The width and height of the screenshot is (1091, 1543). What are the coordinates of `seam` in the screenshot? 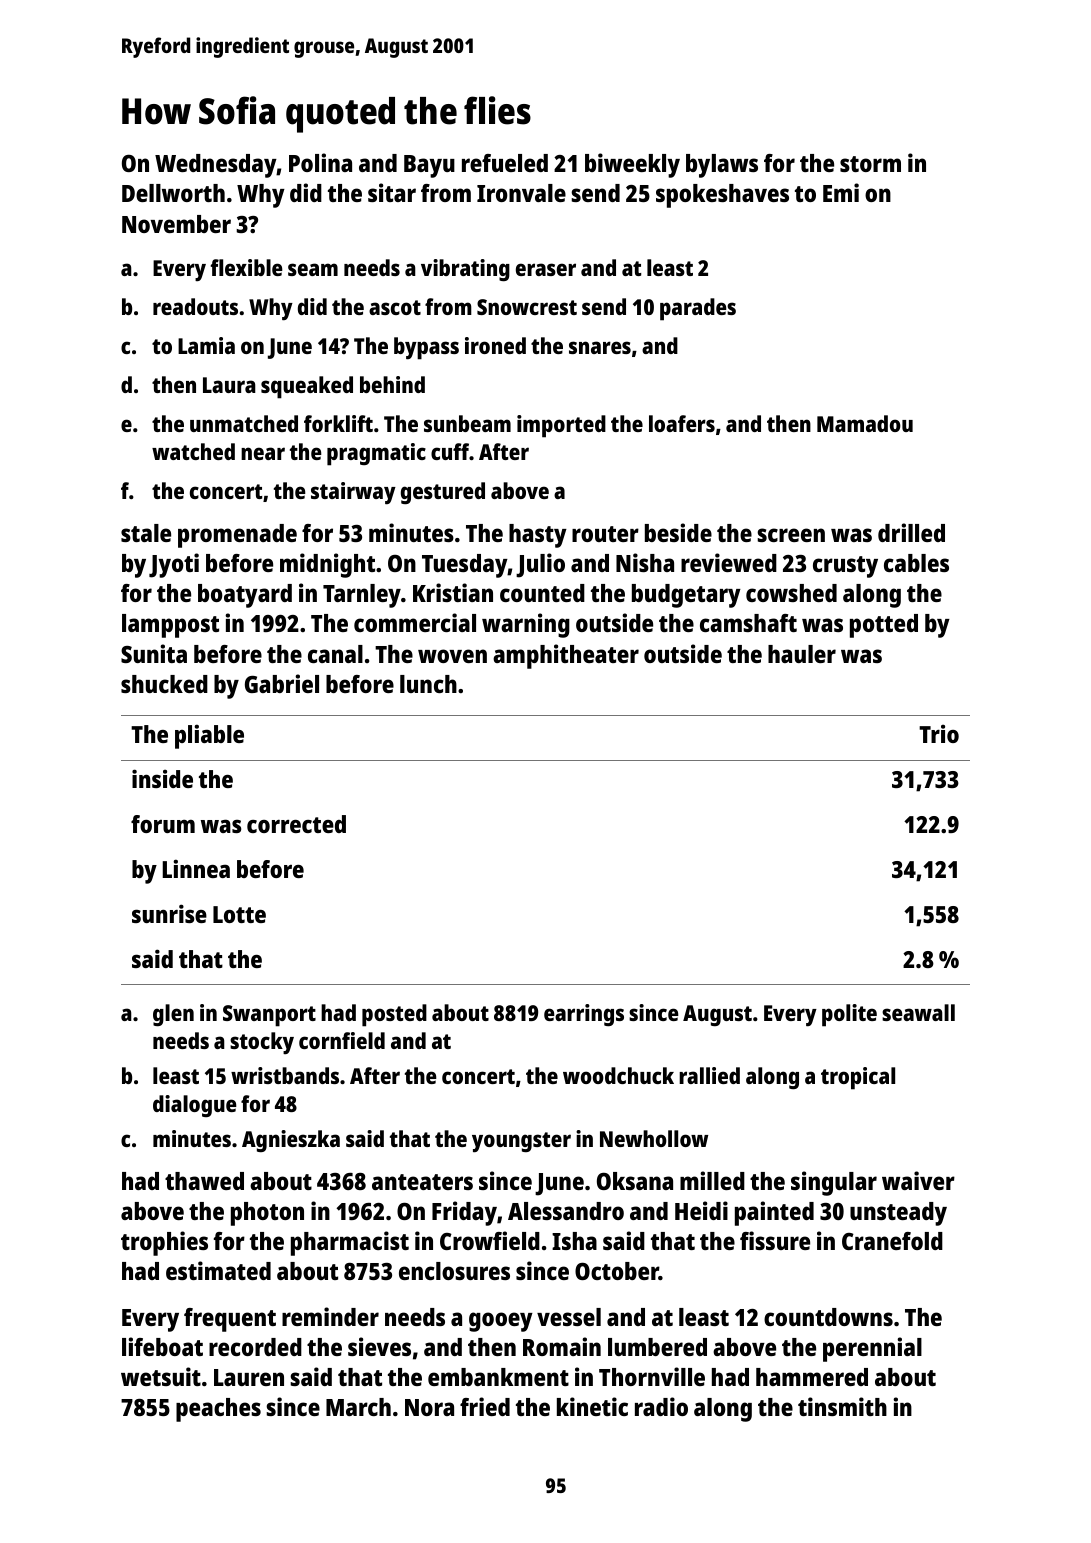 It's located at (313, 269).
